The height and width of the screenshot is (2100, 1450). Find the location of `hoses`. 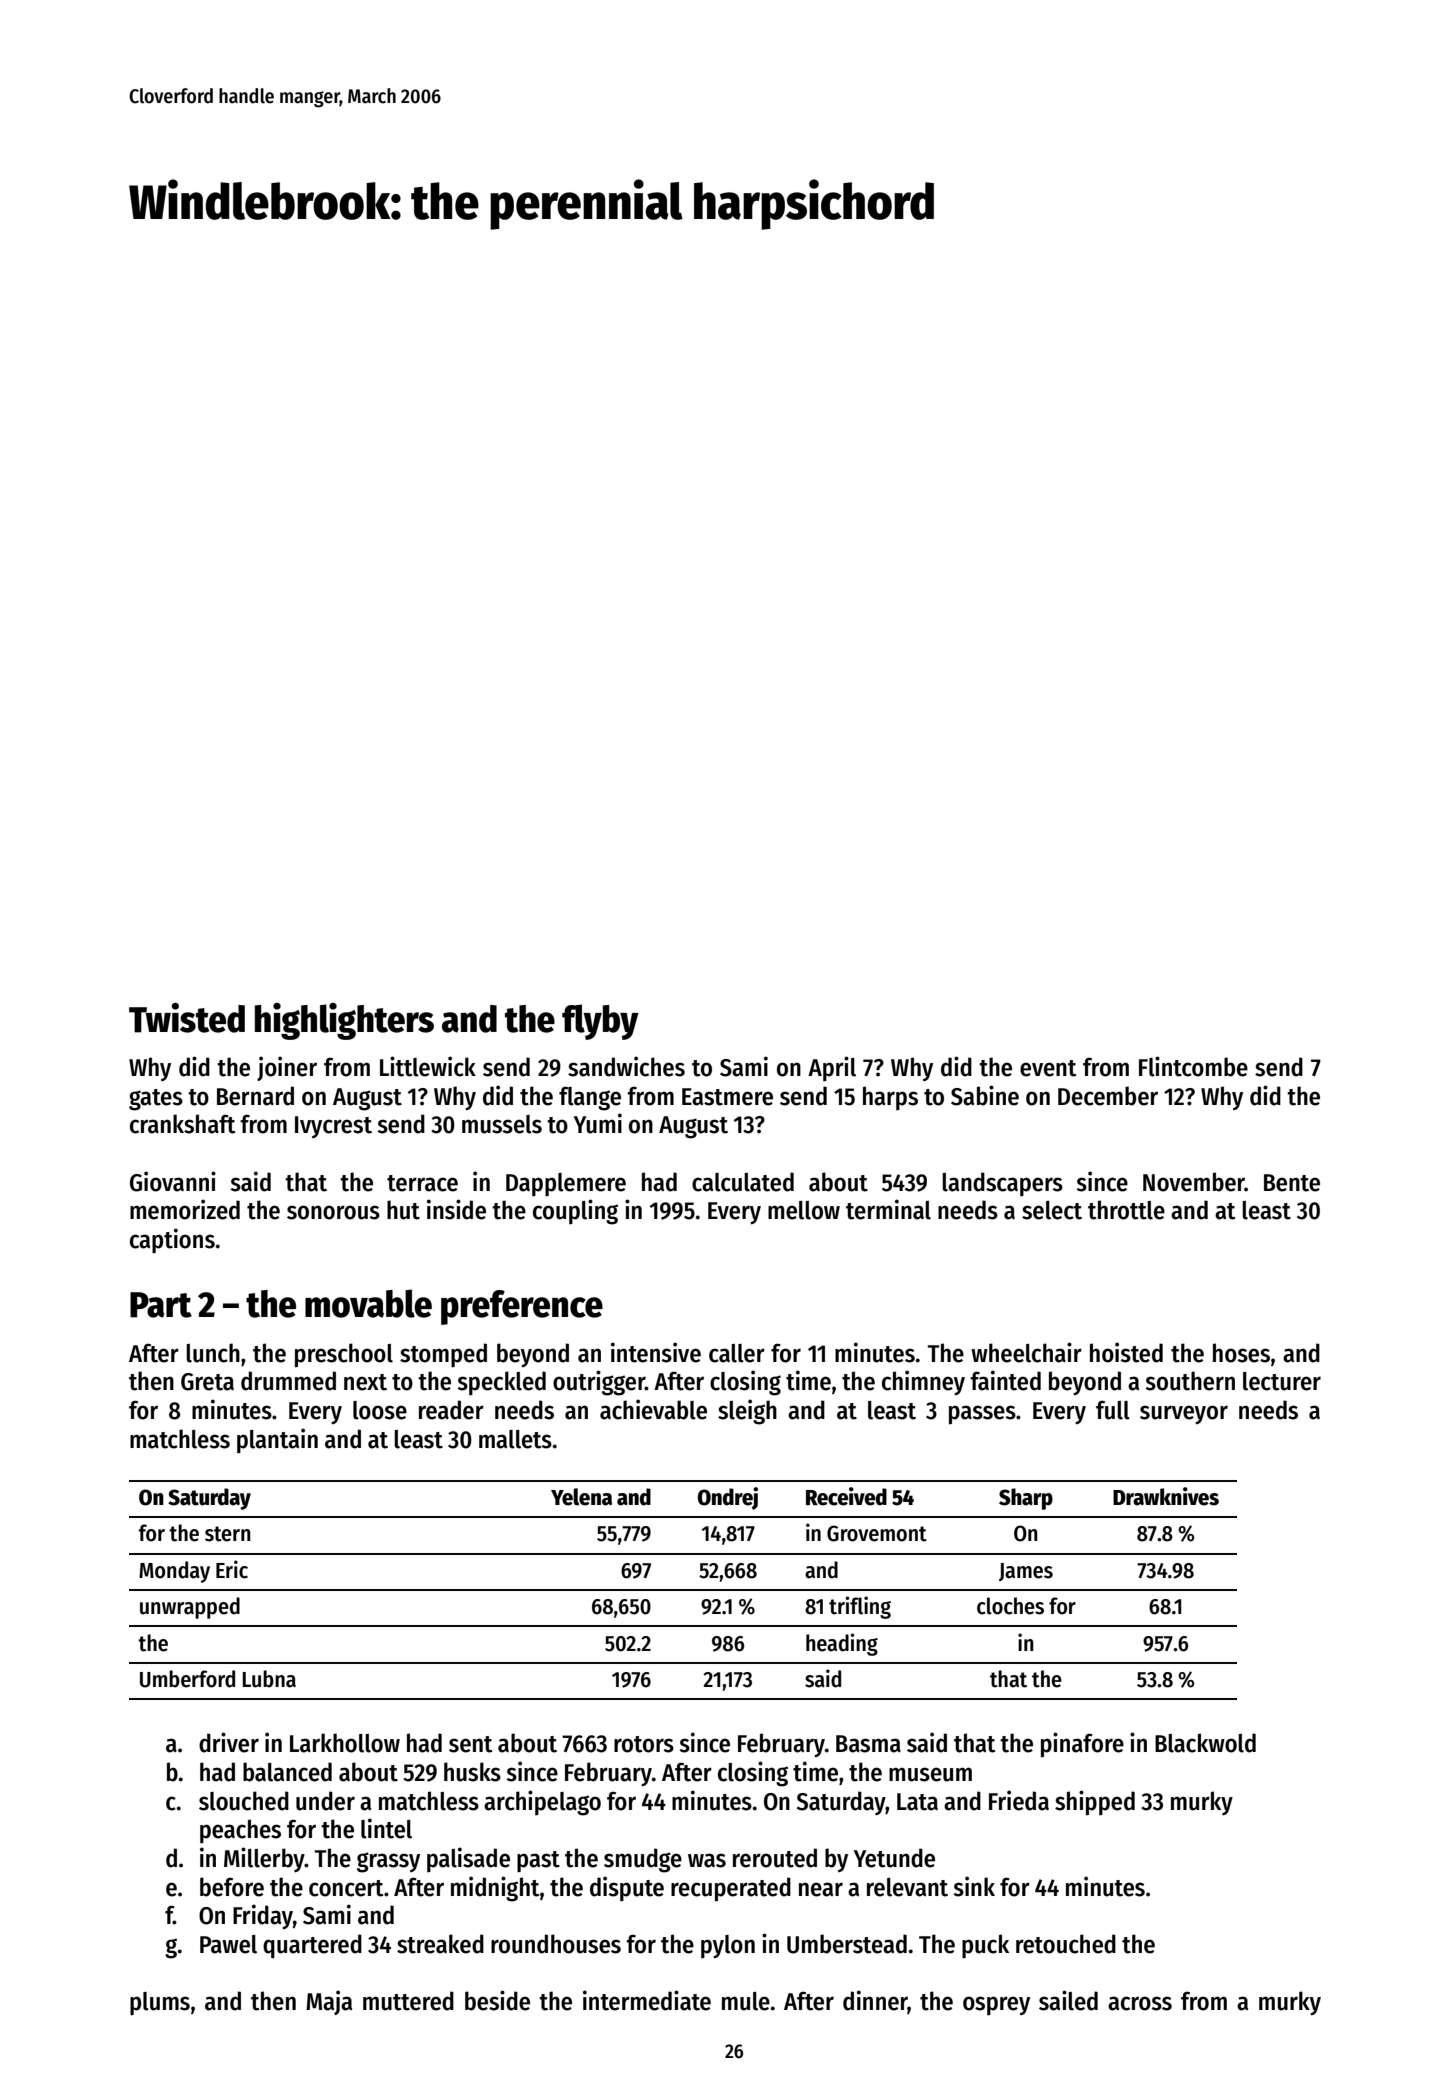

hoses is located at coordinates (1241, 1353).
